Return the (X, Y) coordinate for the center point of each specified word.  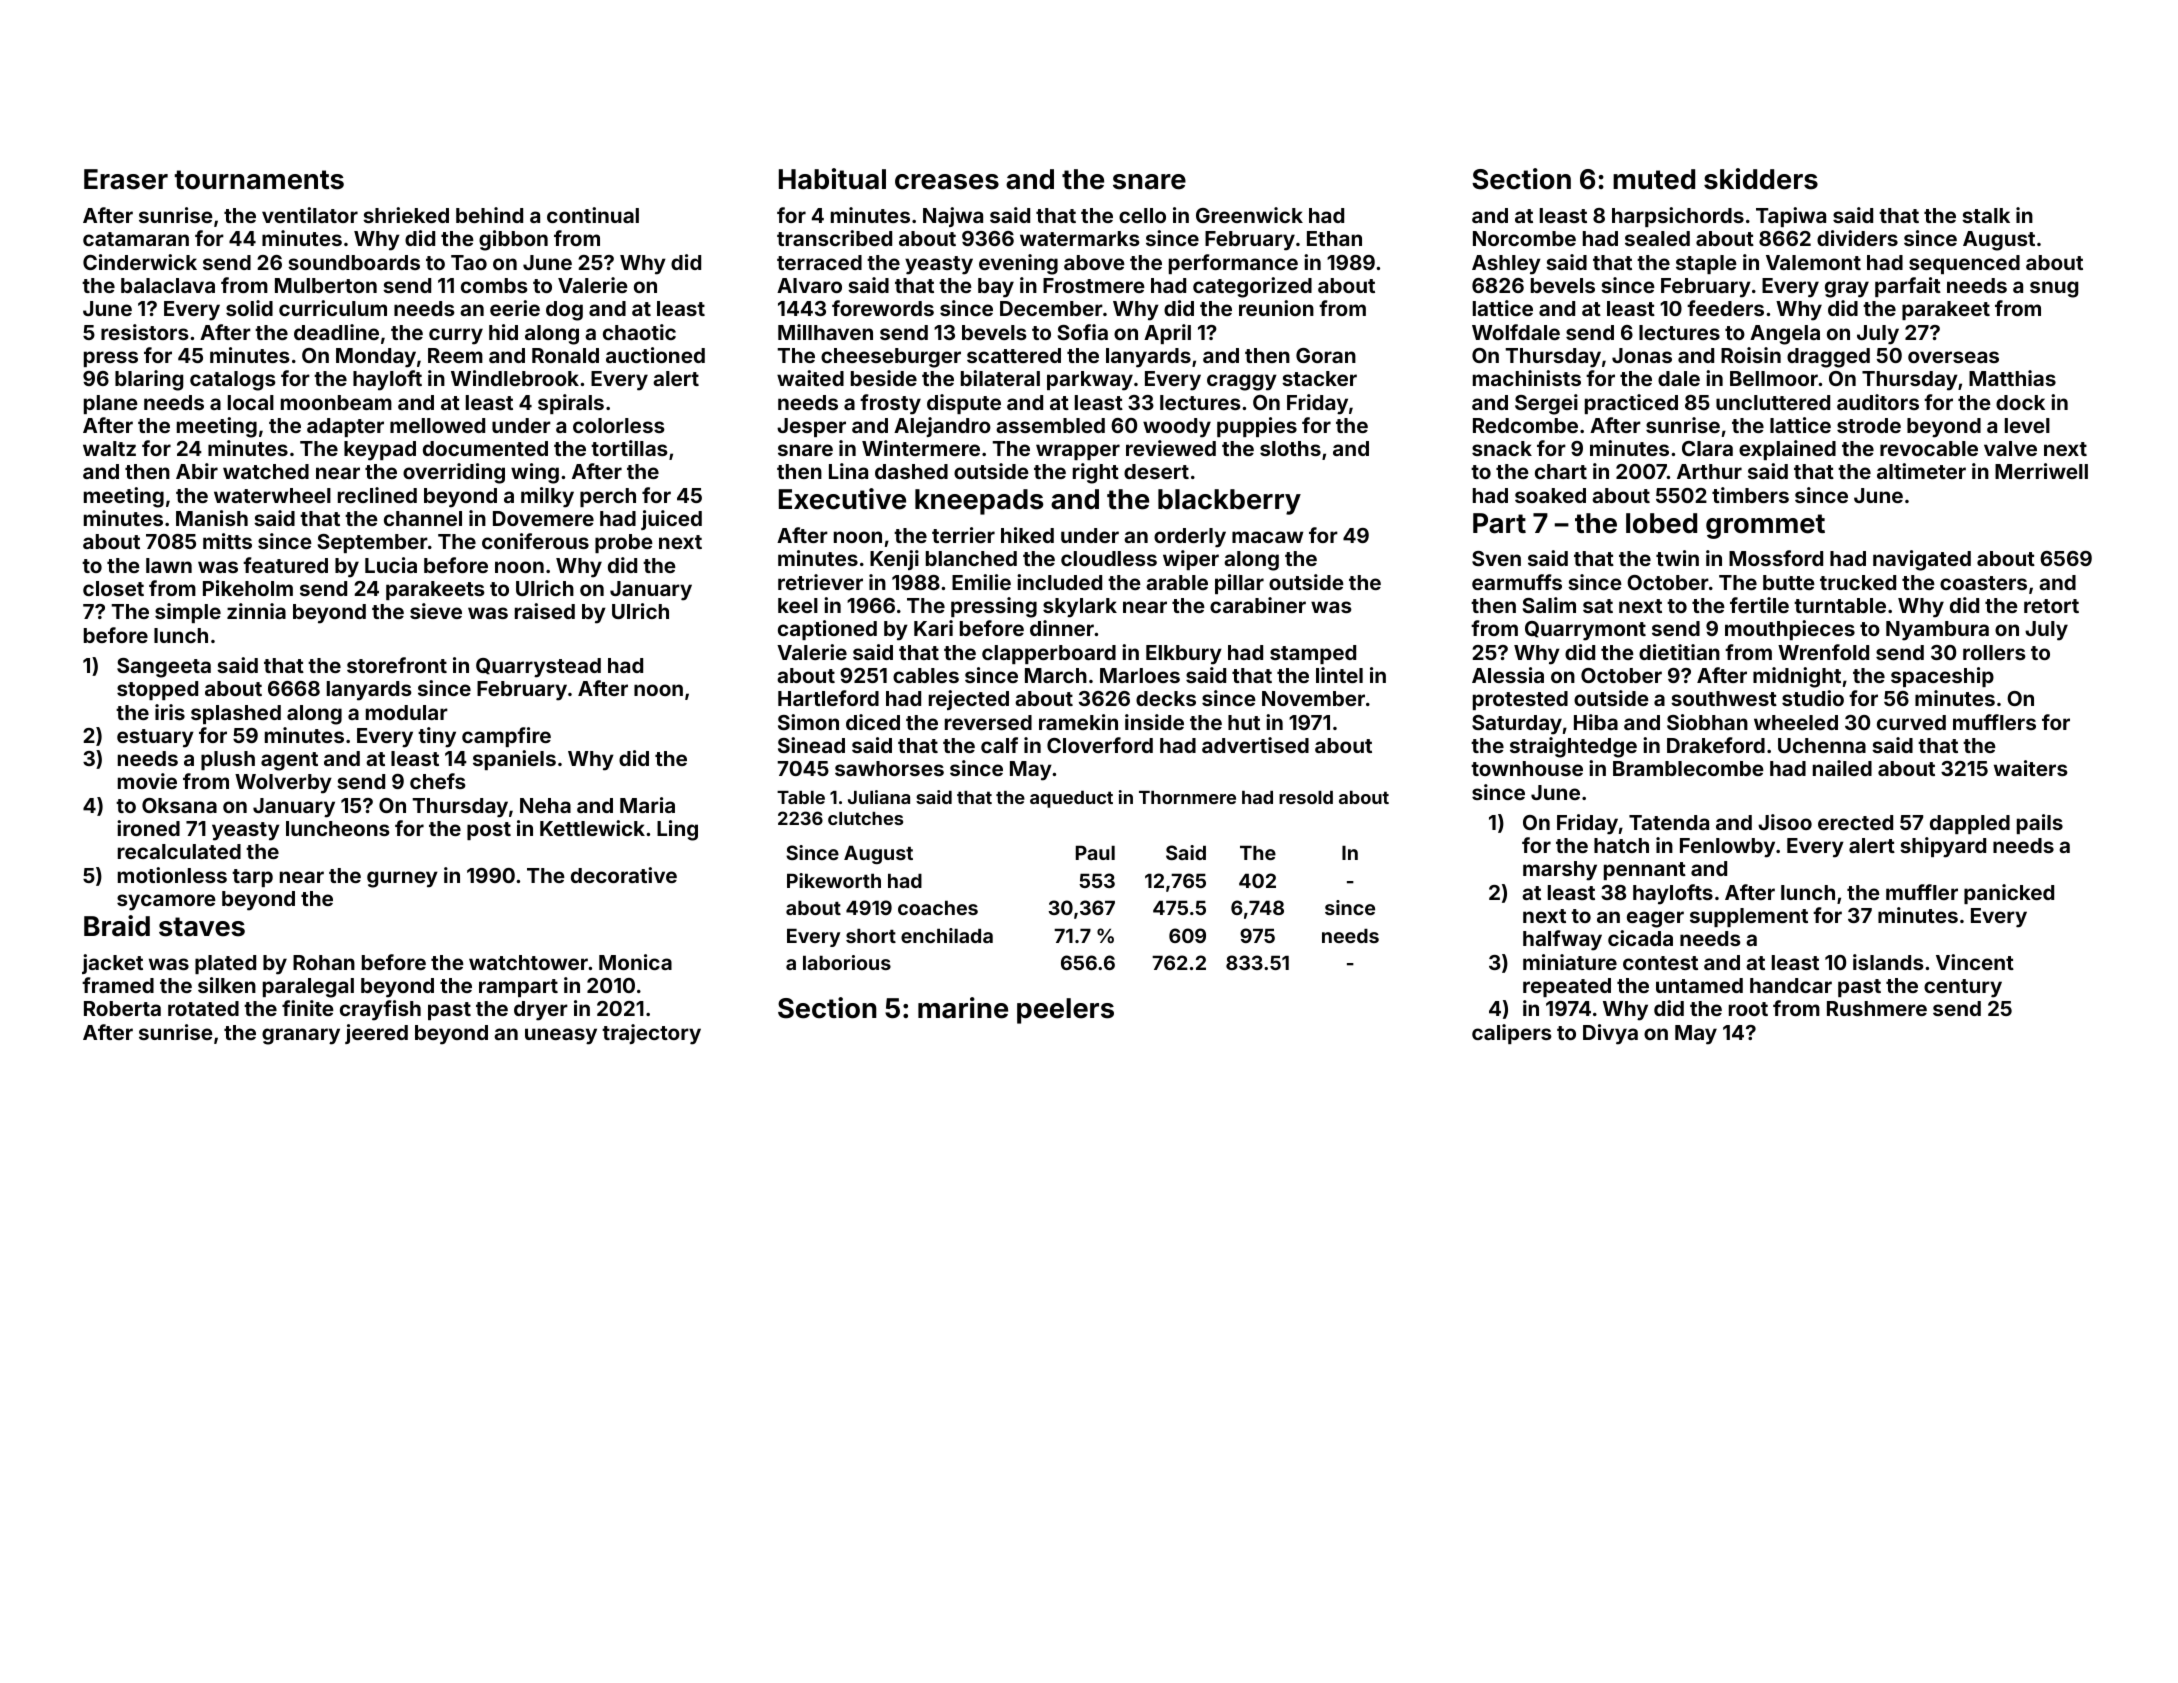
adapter (345, 427)
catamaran (136, 239)
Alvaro (809, 285)
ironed (148, 828)
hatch (1621, 845)
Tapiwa (1791, 217)
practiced (1631, 404)
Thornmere (1187, 797)
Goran (1326, 355)
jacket (112, 964)
